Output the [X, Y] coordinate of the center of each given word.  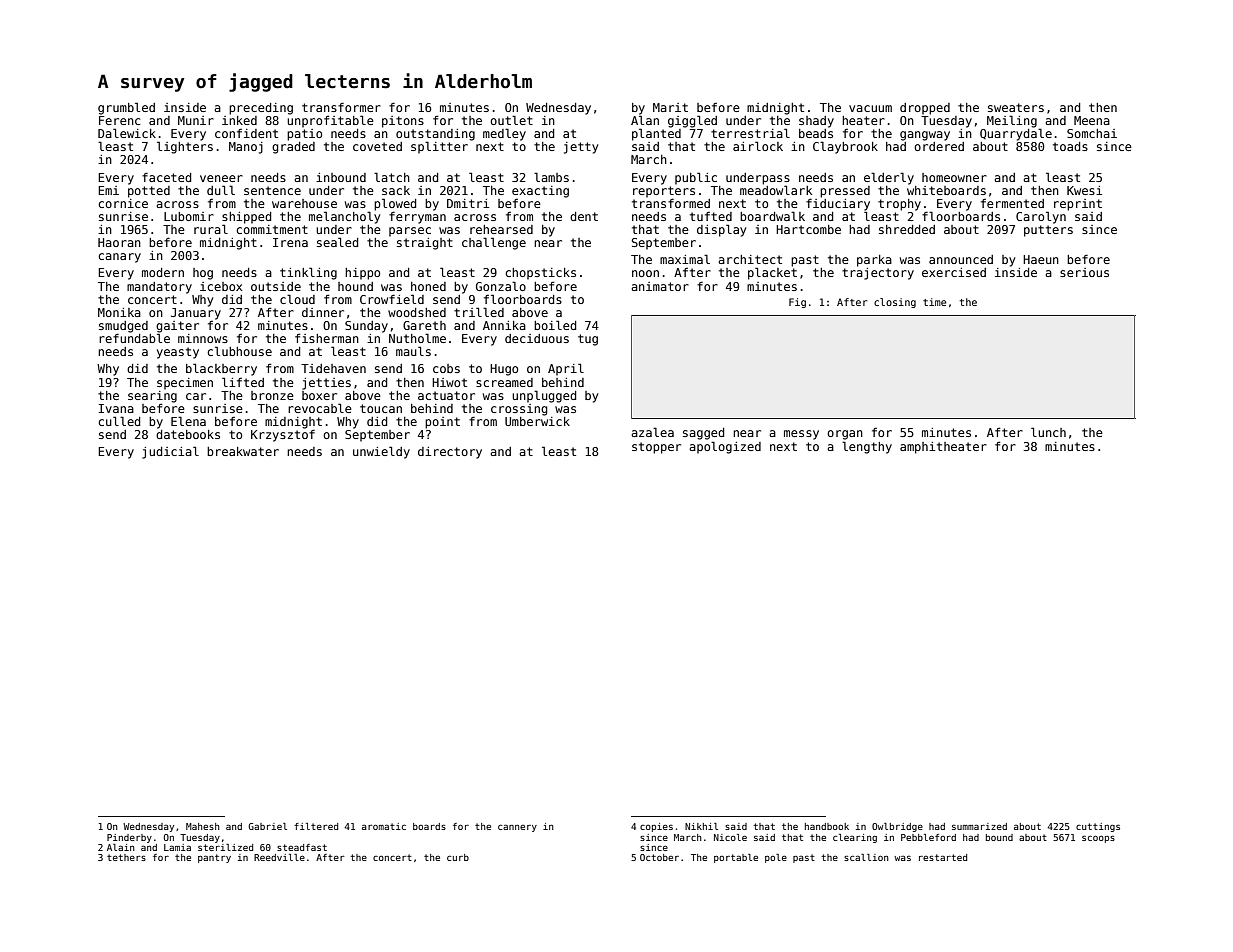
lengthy [867, 447]
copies [656, 827]
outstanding [435, 135]
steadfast [302, 847]
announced [961, 259]
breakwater [243, 451]
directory [450, 453]
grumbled [126, 108]
